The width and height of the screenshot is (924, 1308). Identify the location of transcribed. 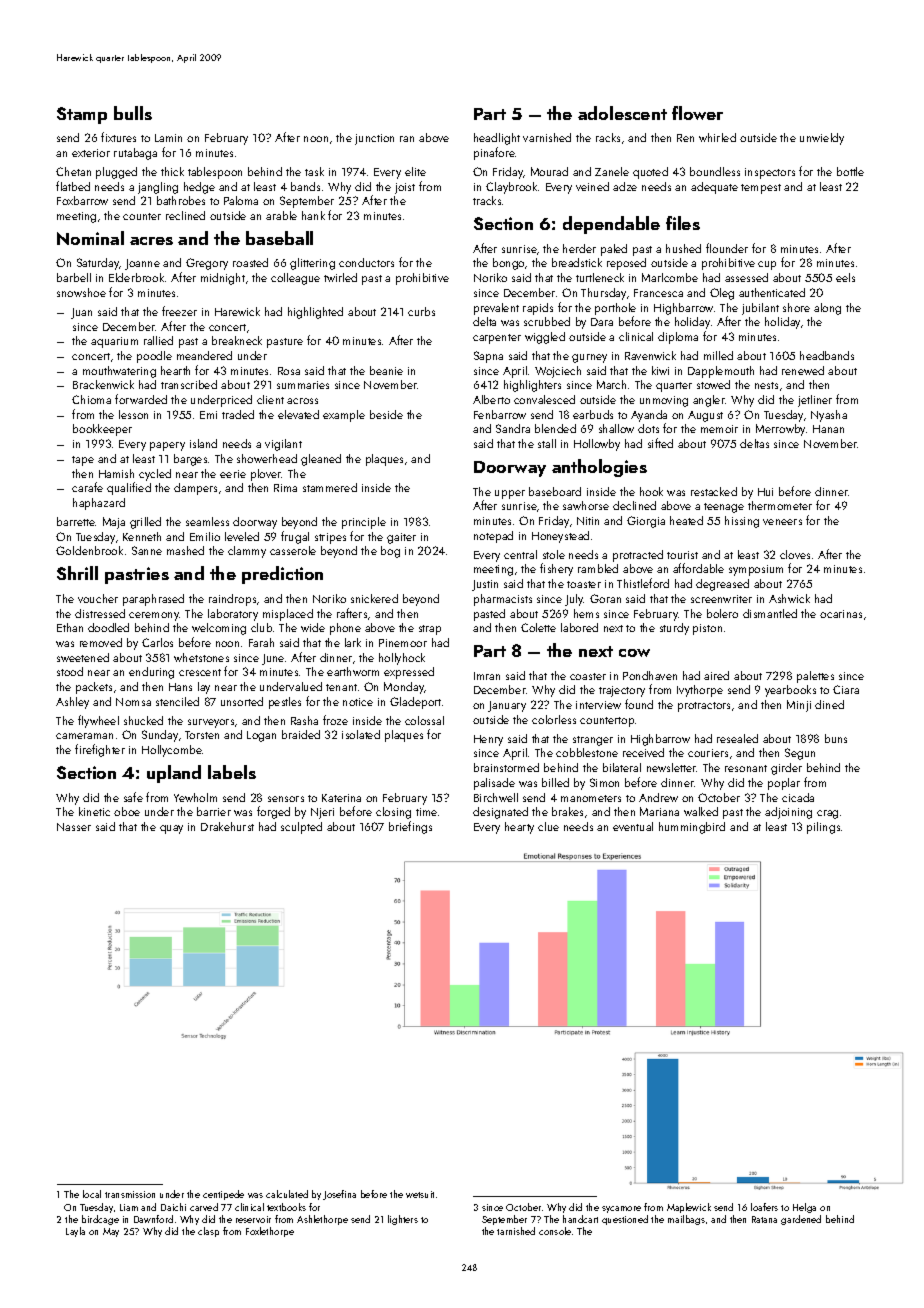
(189, 384).
